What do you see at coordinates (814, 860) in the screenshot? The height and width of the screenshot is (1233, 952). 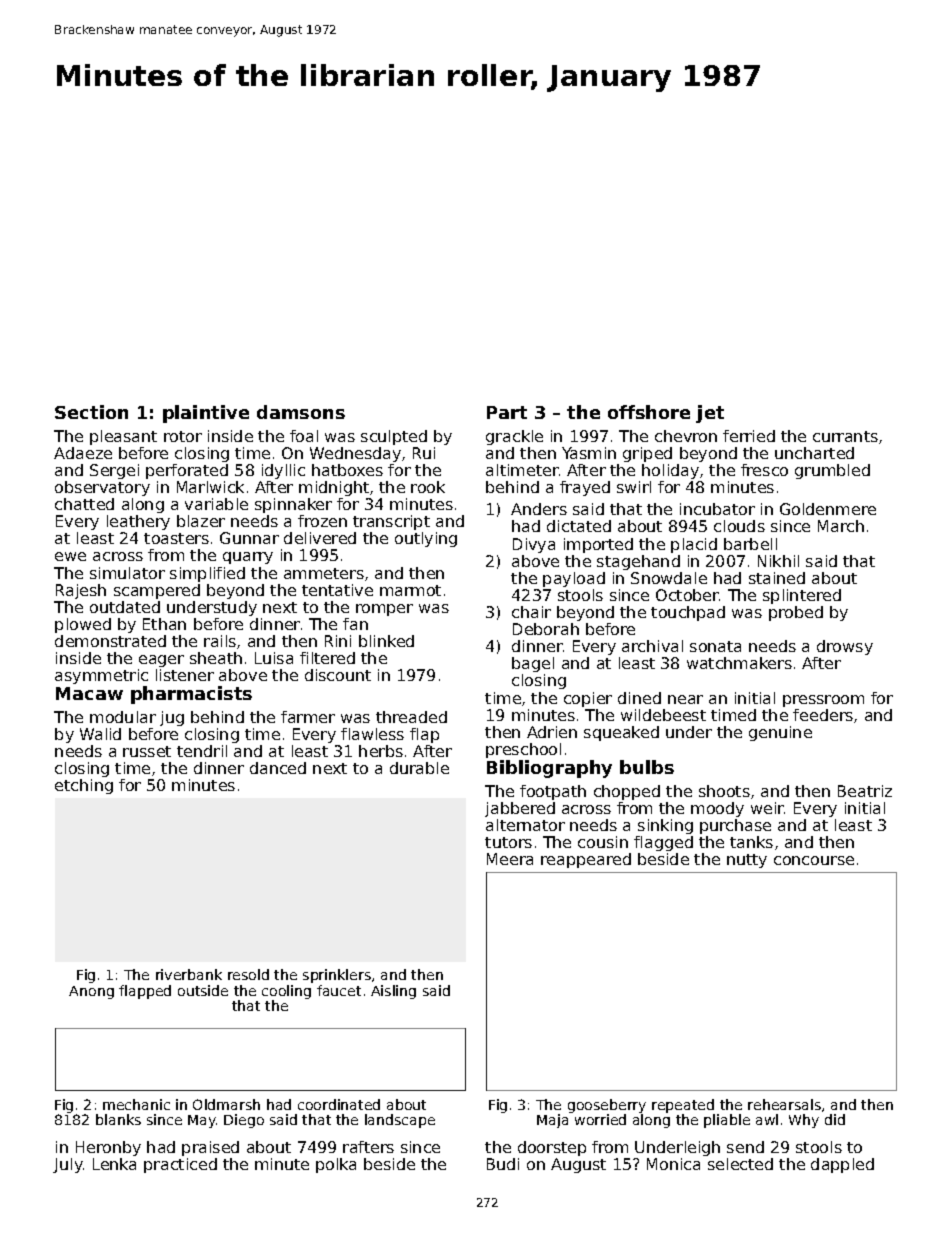 I see `concourse` at bounding box center [814, 860].
